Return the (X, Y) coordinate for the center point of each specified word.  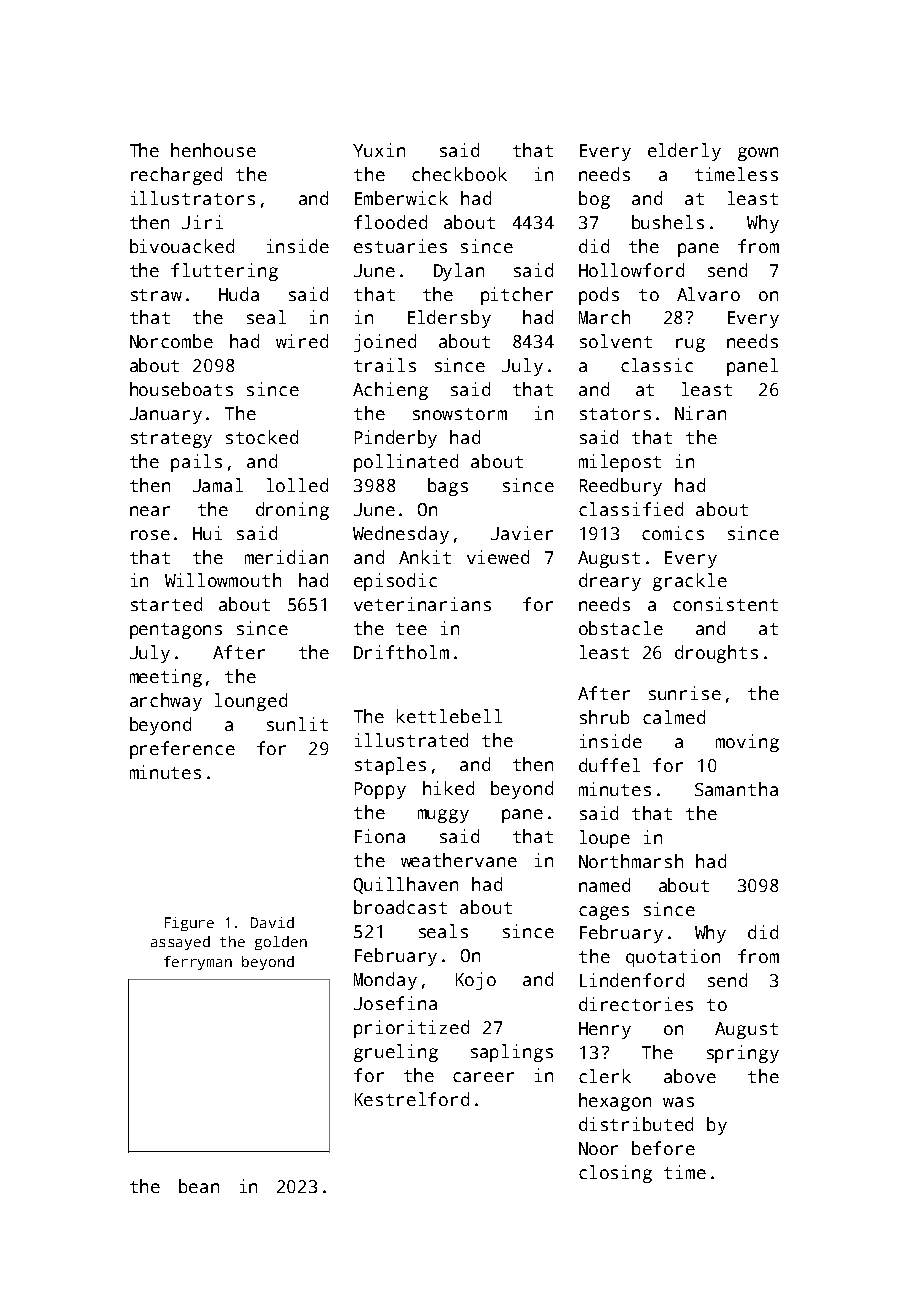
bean (199, 1186)
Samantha (736, 789)
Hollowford (631, 270)
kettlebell (449, 716)
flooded (390, 222)
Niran (700, 413)
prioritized (411, 1029)
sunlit (297, 724)
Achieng (390, 391)
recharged (176, 176)
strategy (171, 440)
